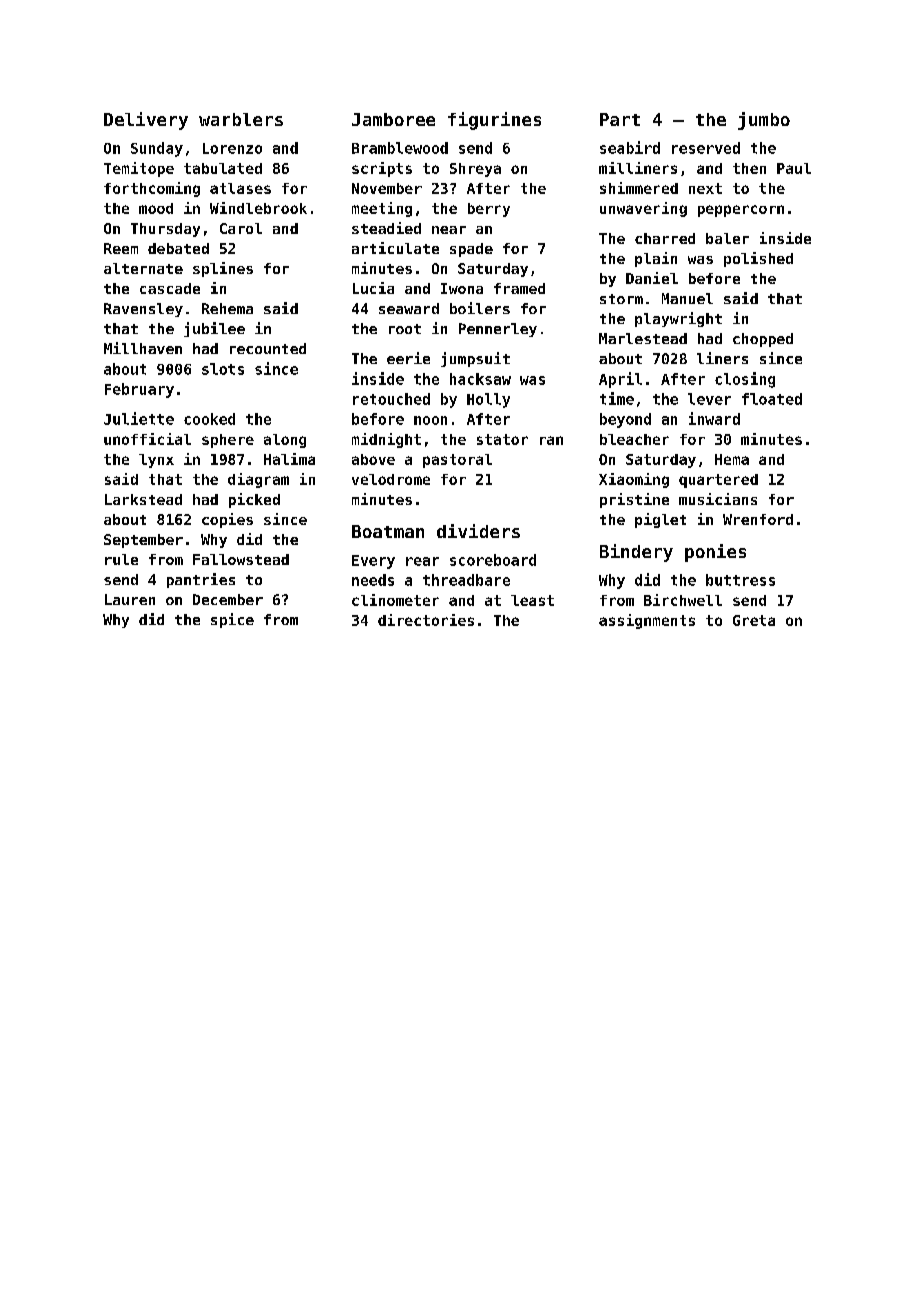  What do you see at coordinates (232, 620) in the page?
I see `spice` at bounding box center [232, 620].
